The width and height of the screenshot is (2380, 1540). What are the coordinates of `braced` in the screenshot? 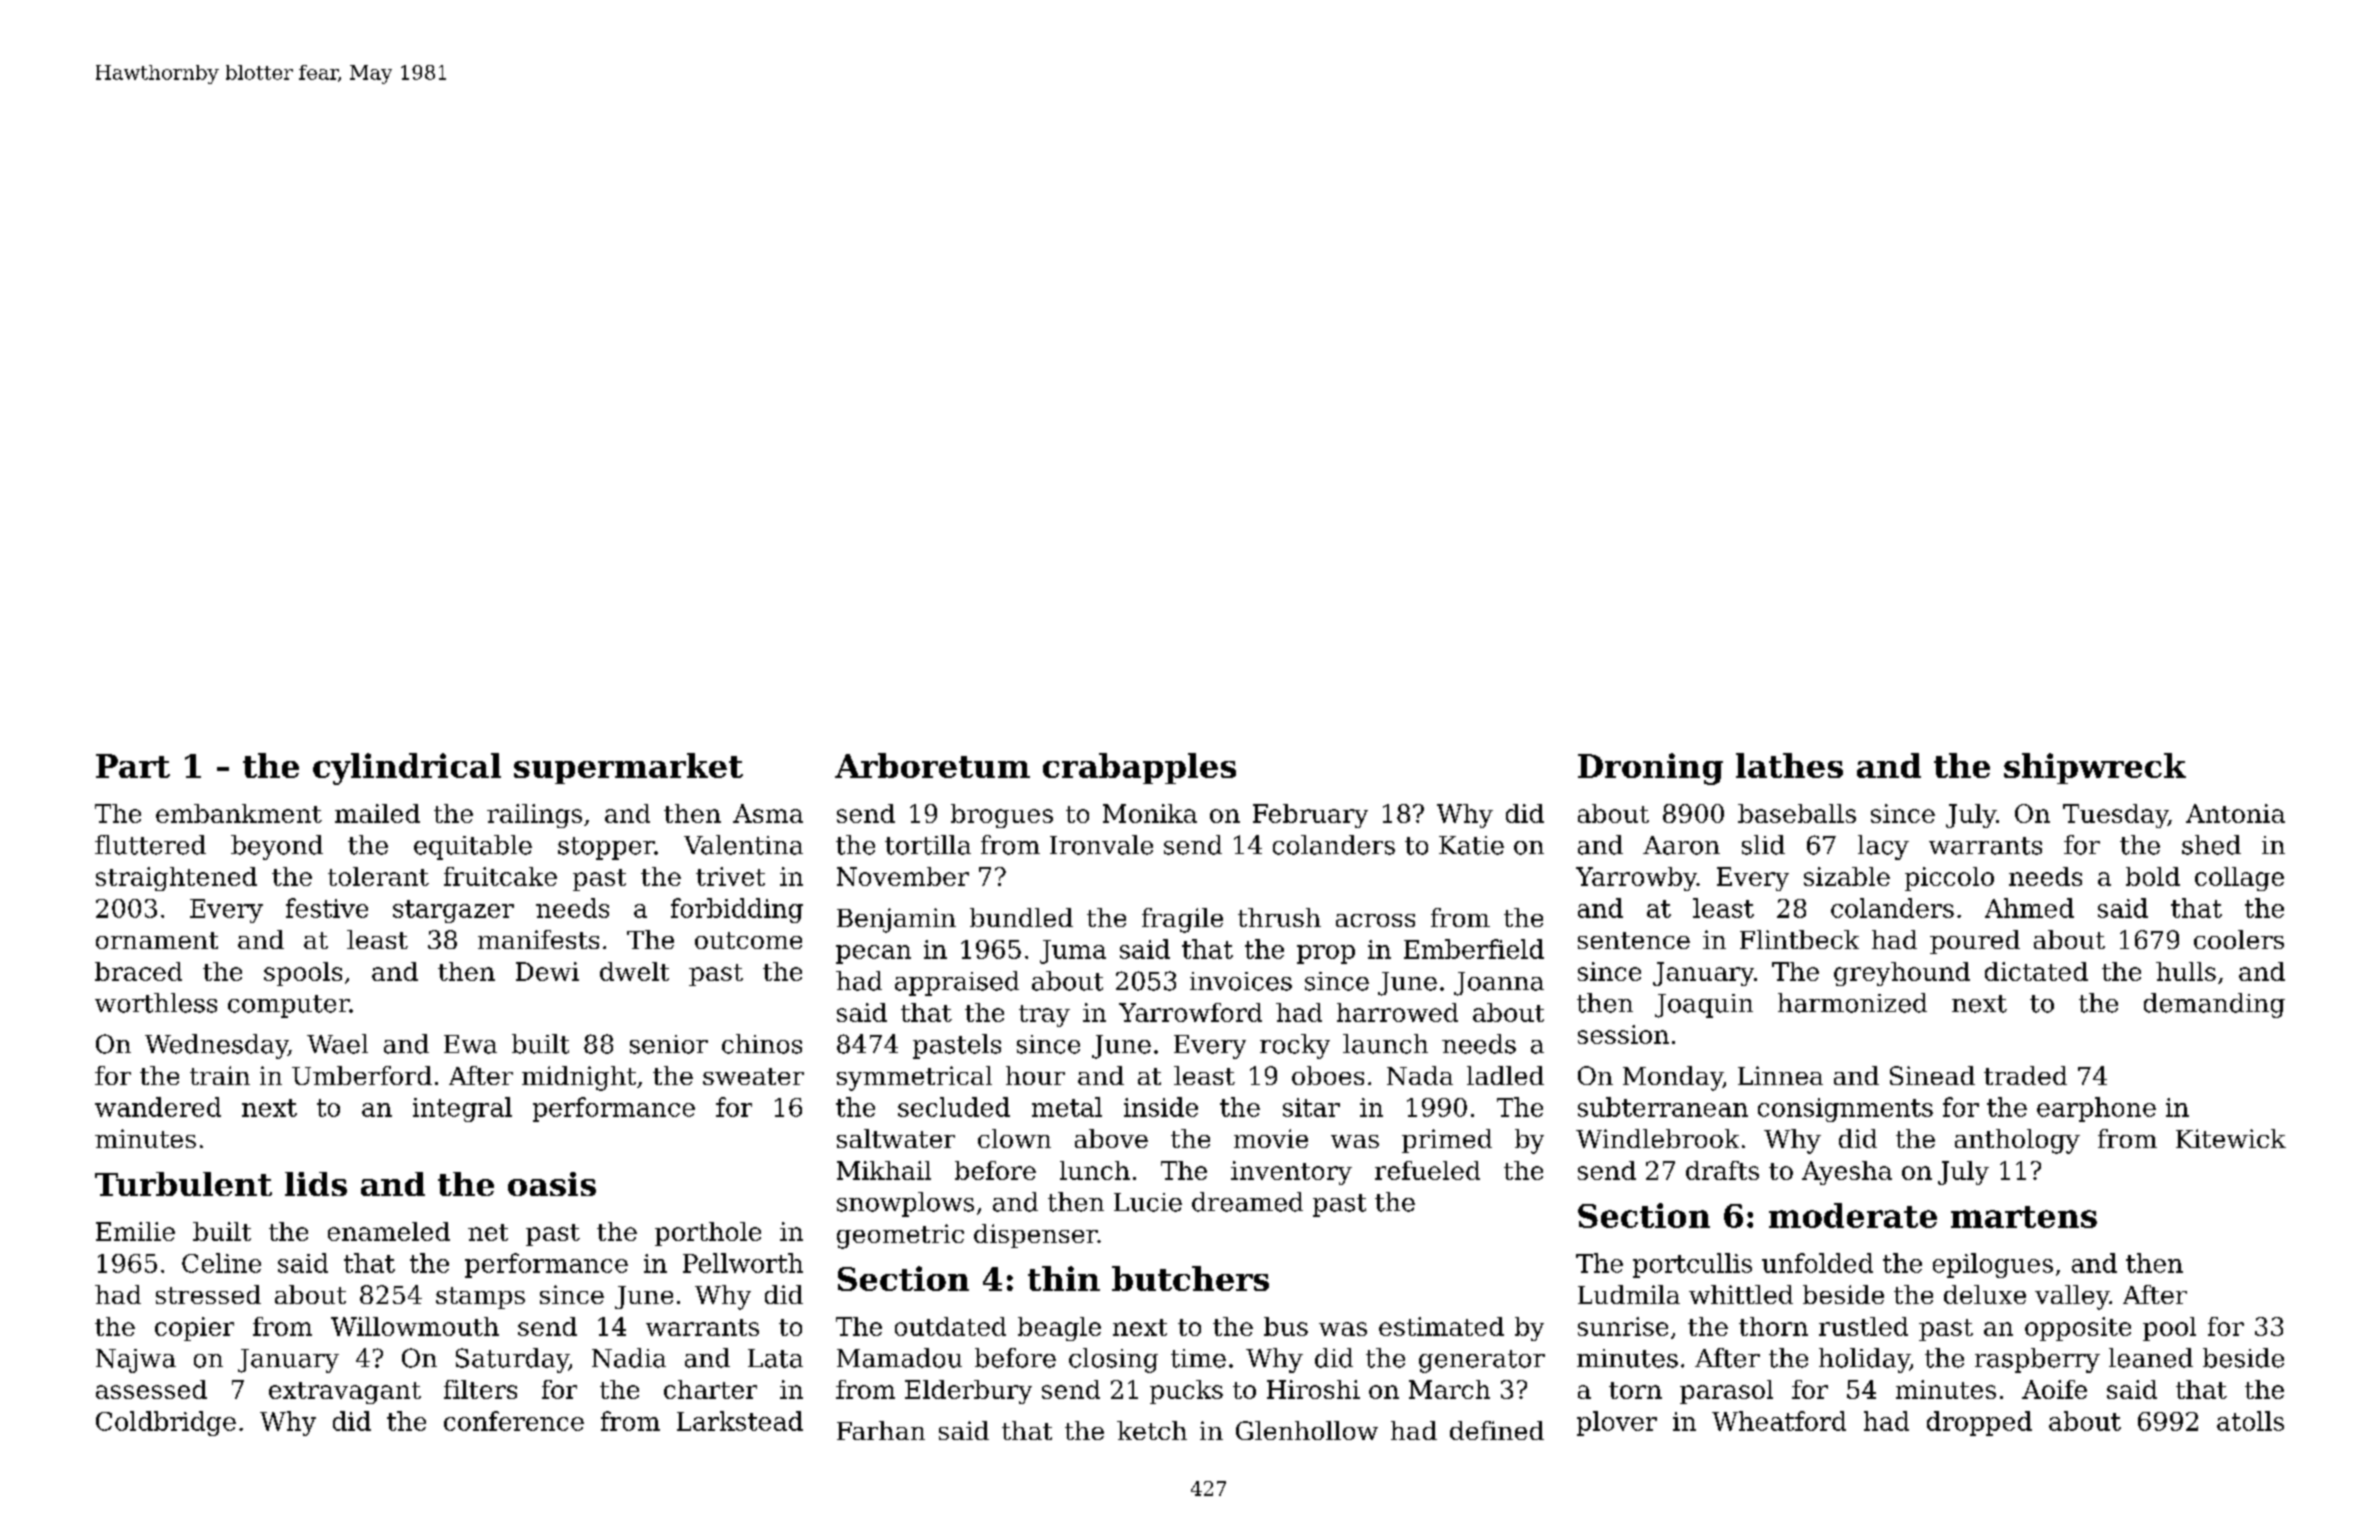 It's located at (138, 971).
